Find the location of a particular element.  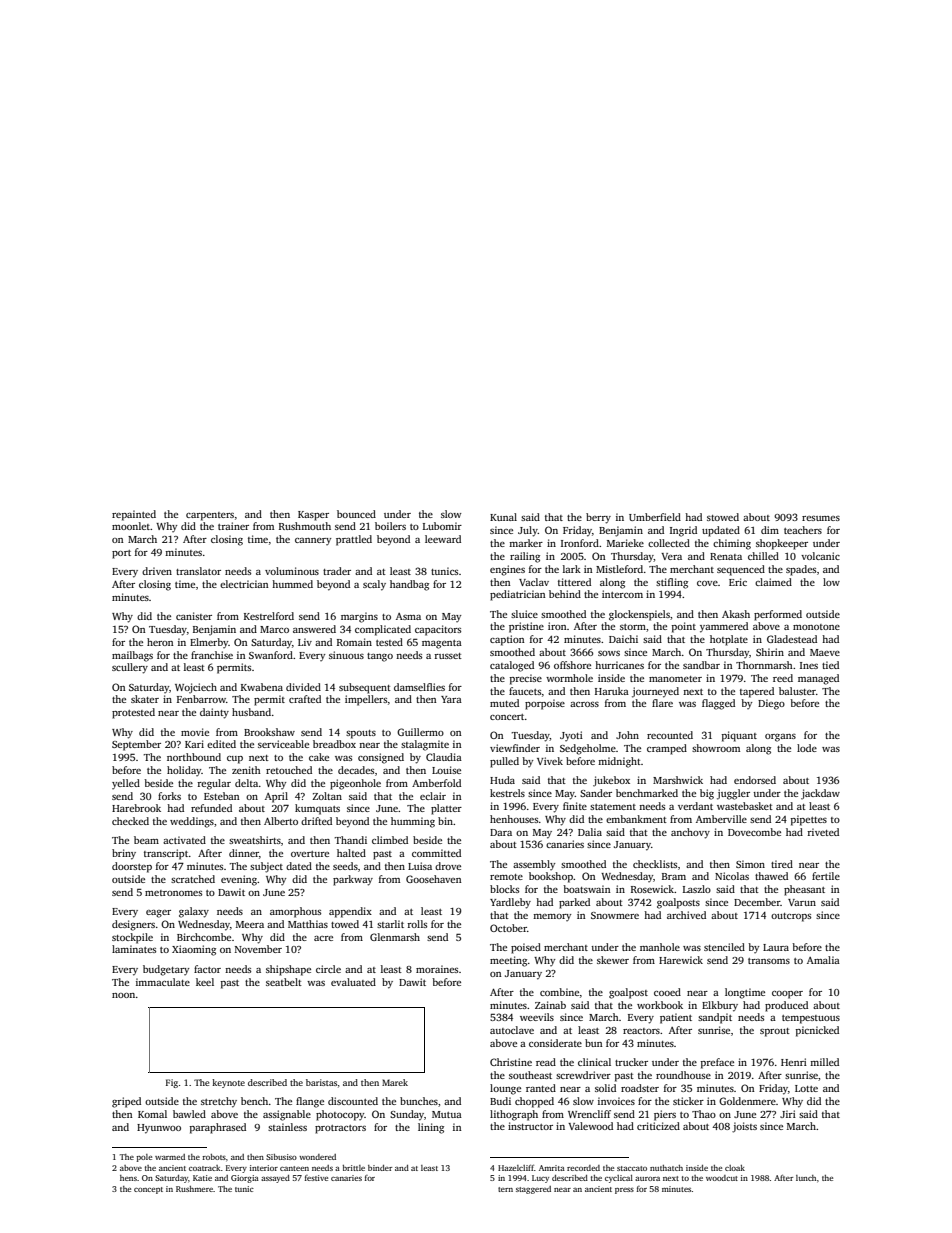

franchise is located at coordinates (212, 655).
